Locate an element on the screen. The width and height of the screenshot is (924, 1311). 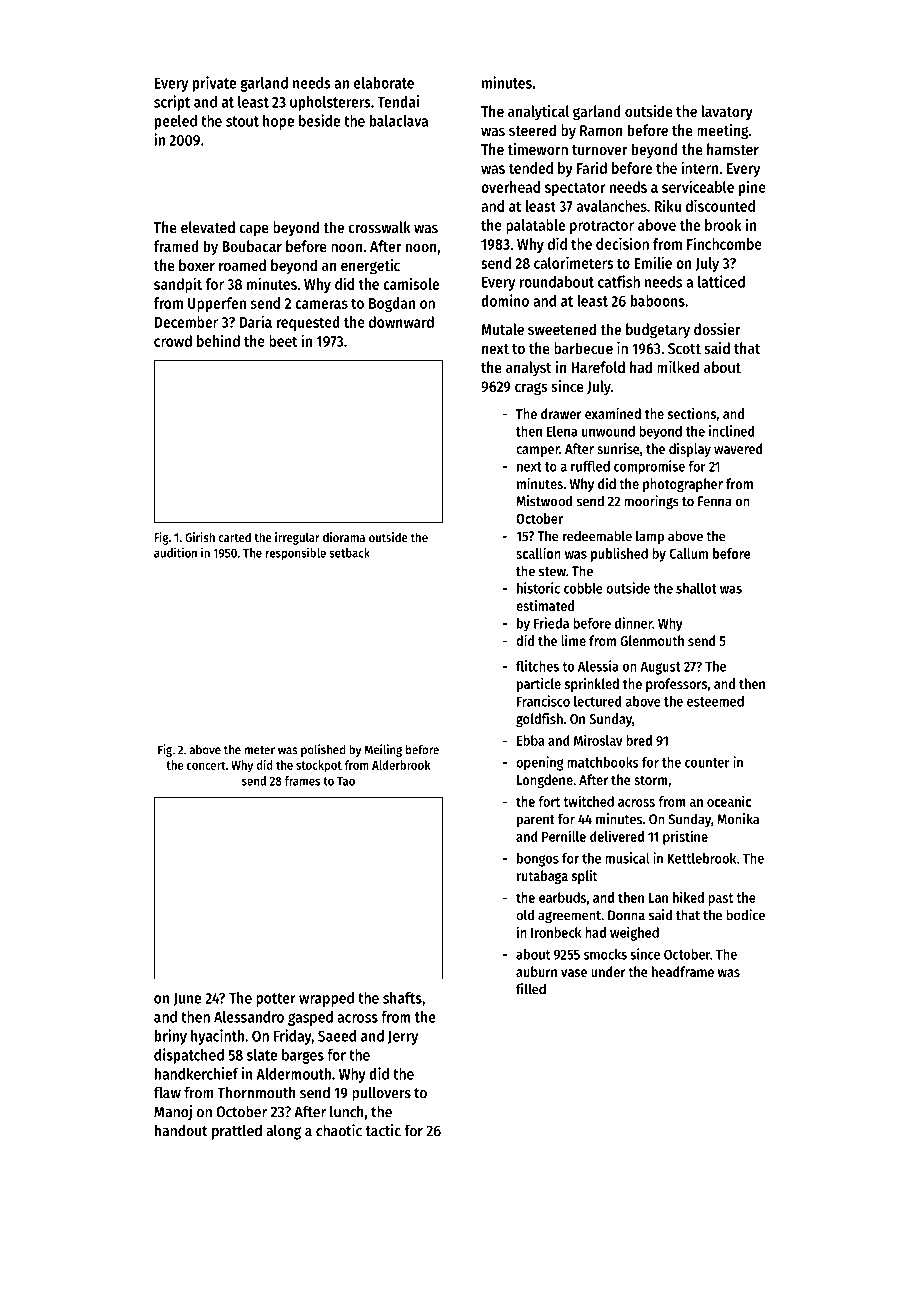
setback is located at coordinates (349, 553).
